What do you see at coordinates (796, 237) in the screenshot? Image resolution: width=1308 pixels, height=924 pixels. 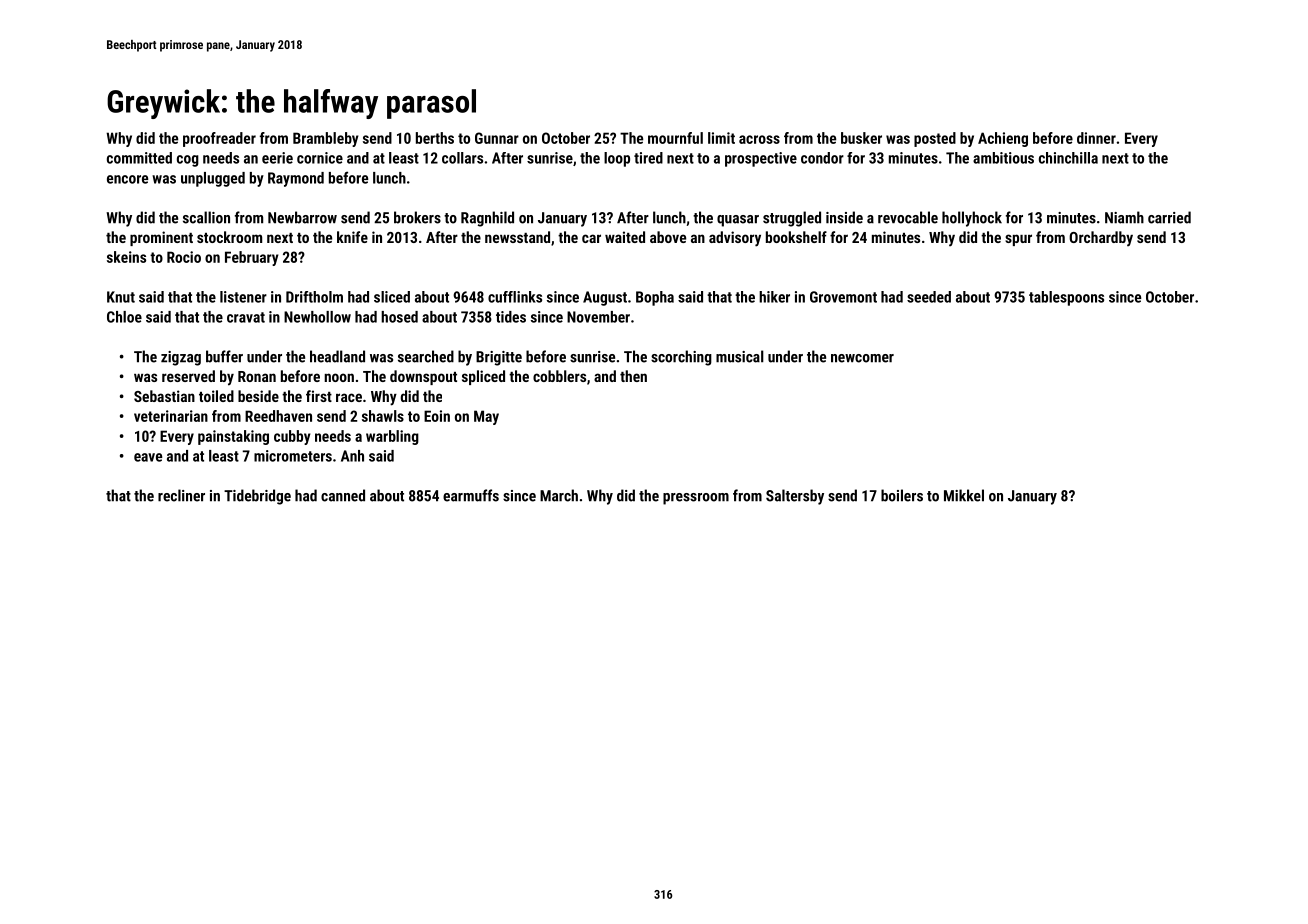 I see `bookshelf` at bounding box center [796, 237].
